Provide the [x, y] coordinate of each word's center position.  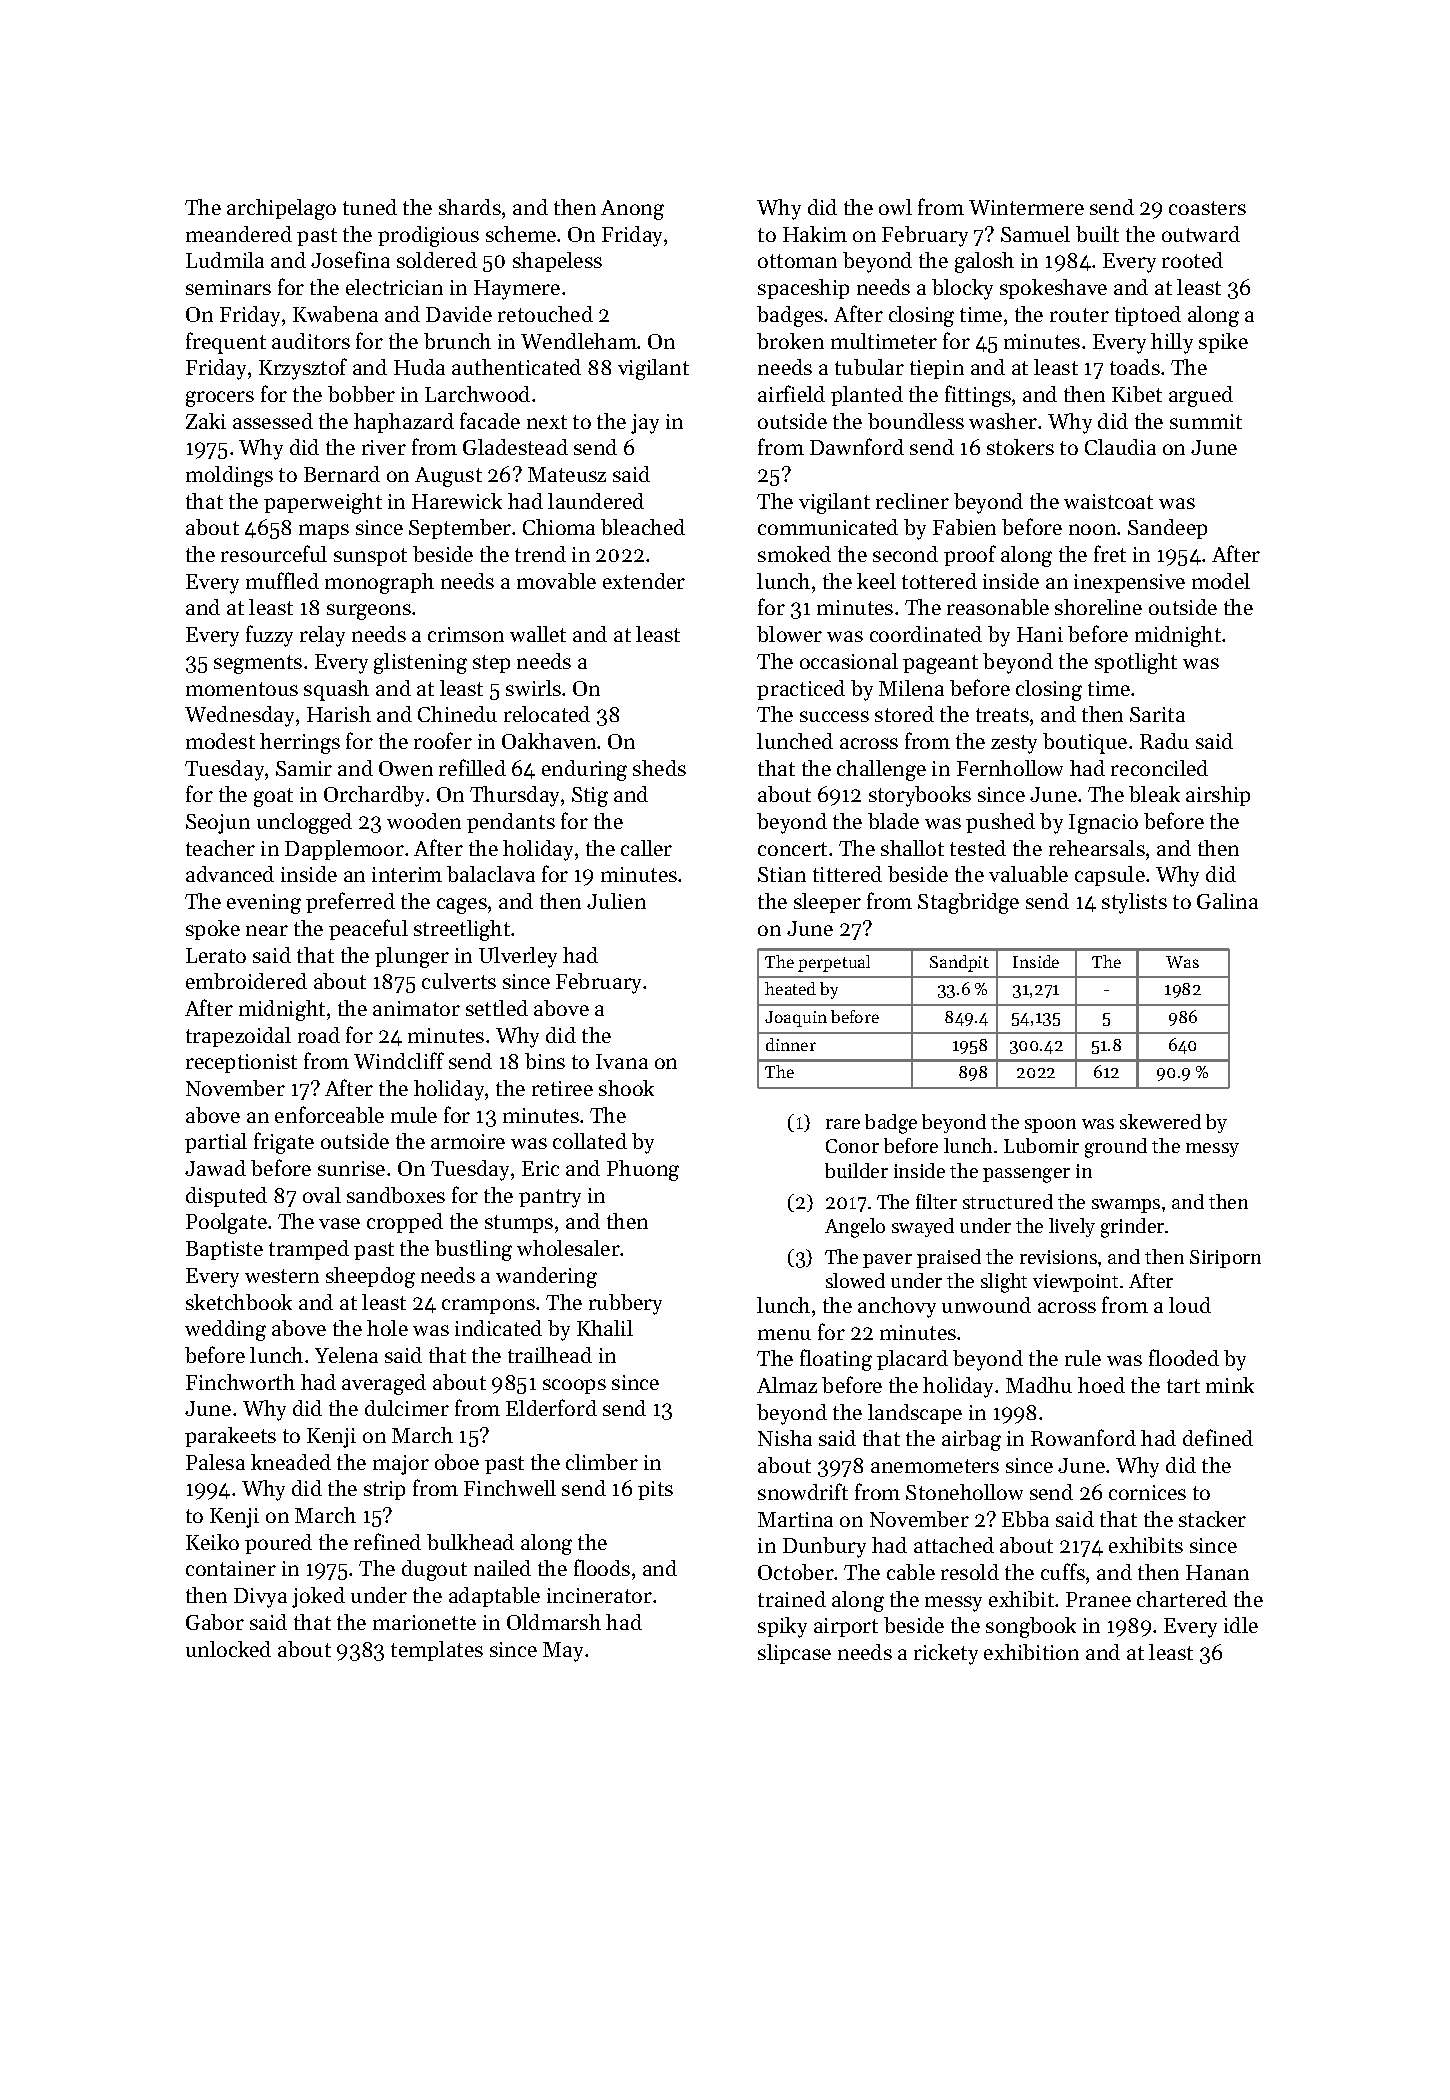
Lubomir [1041, 1145]
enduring [584, 770]
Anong [632, 210]
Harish [339, 714]
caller [646, 848]
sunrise [351, 1168]
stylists [1134, 903]
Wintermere [1026, 207]
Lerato [216, 955]
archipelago [281, 209]
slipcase [794, 1654]
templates [437, 1651]
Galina [1227, 901]
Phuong [643, 1170]
